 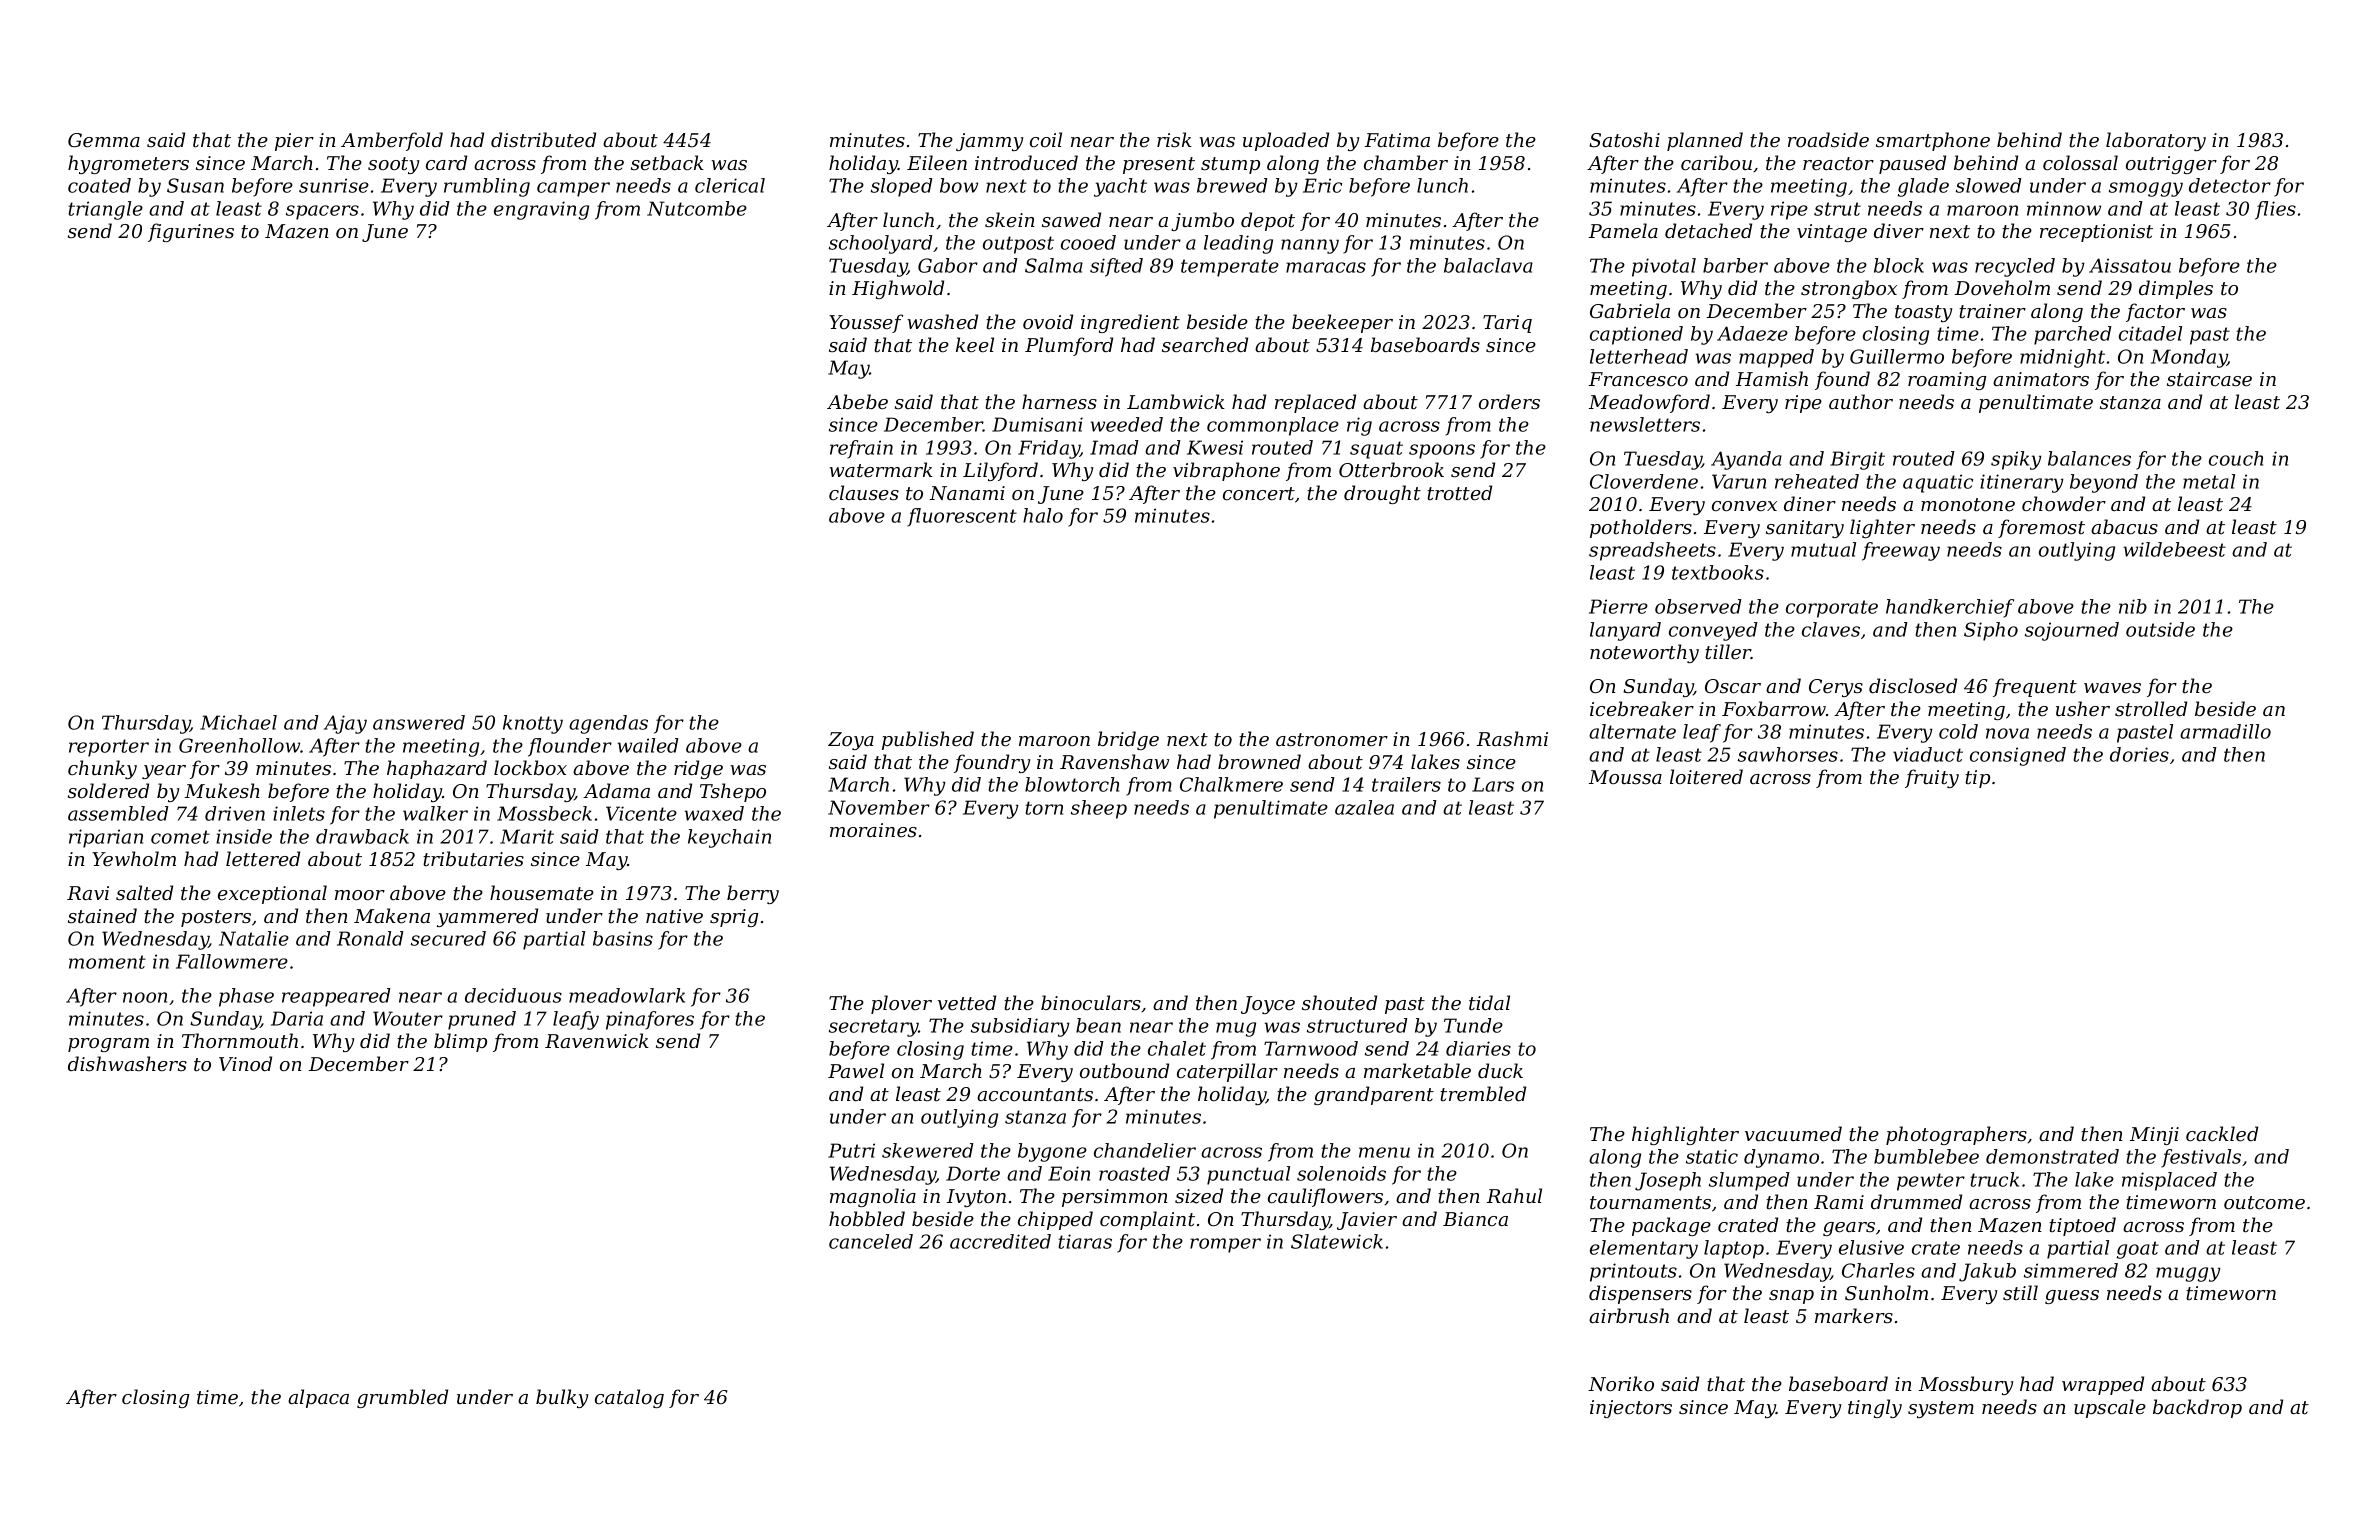 What do you see at coordinates (871, 1241) in the document?
I see `canceled` at bounding box center [871, 1241].
